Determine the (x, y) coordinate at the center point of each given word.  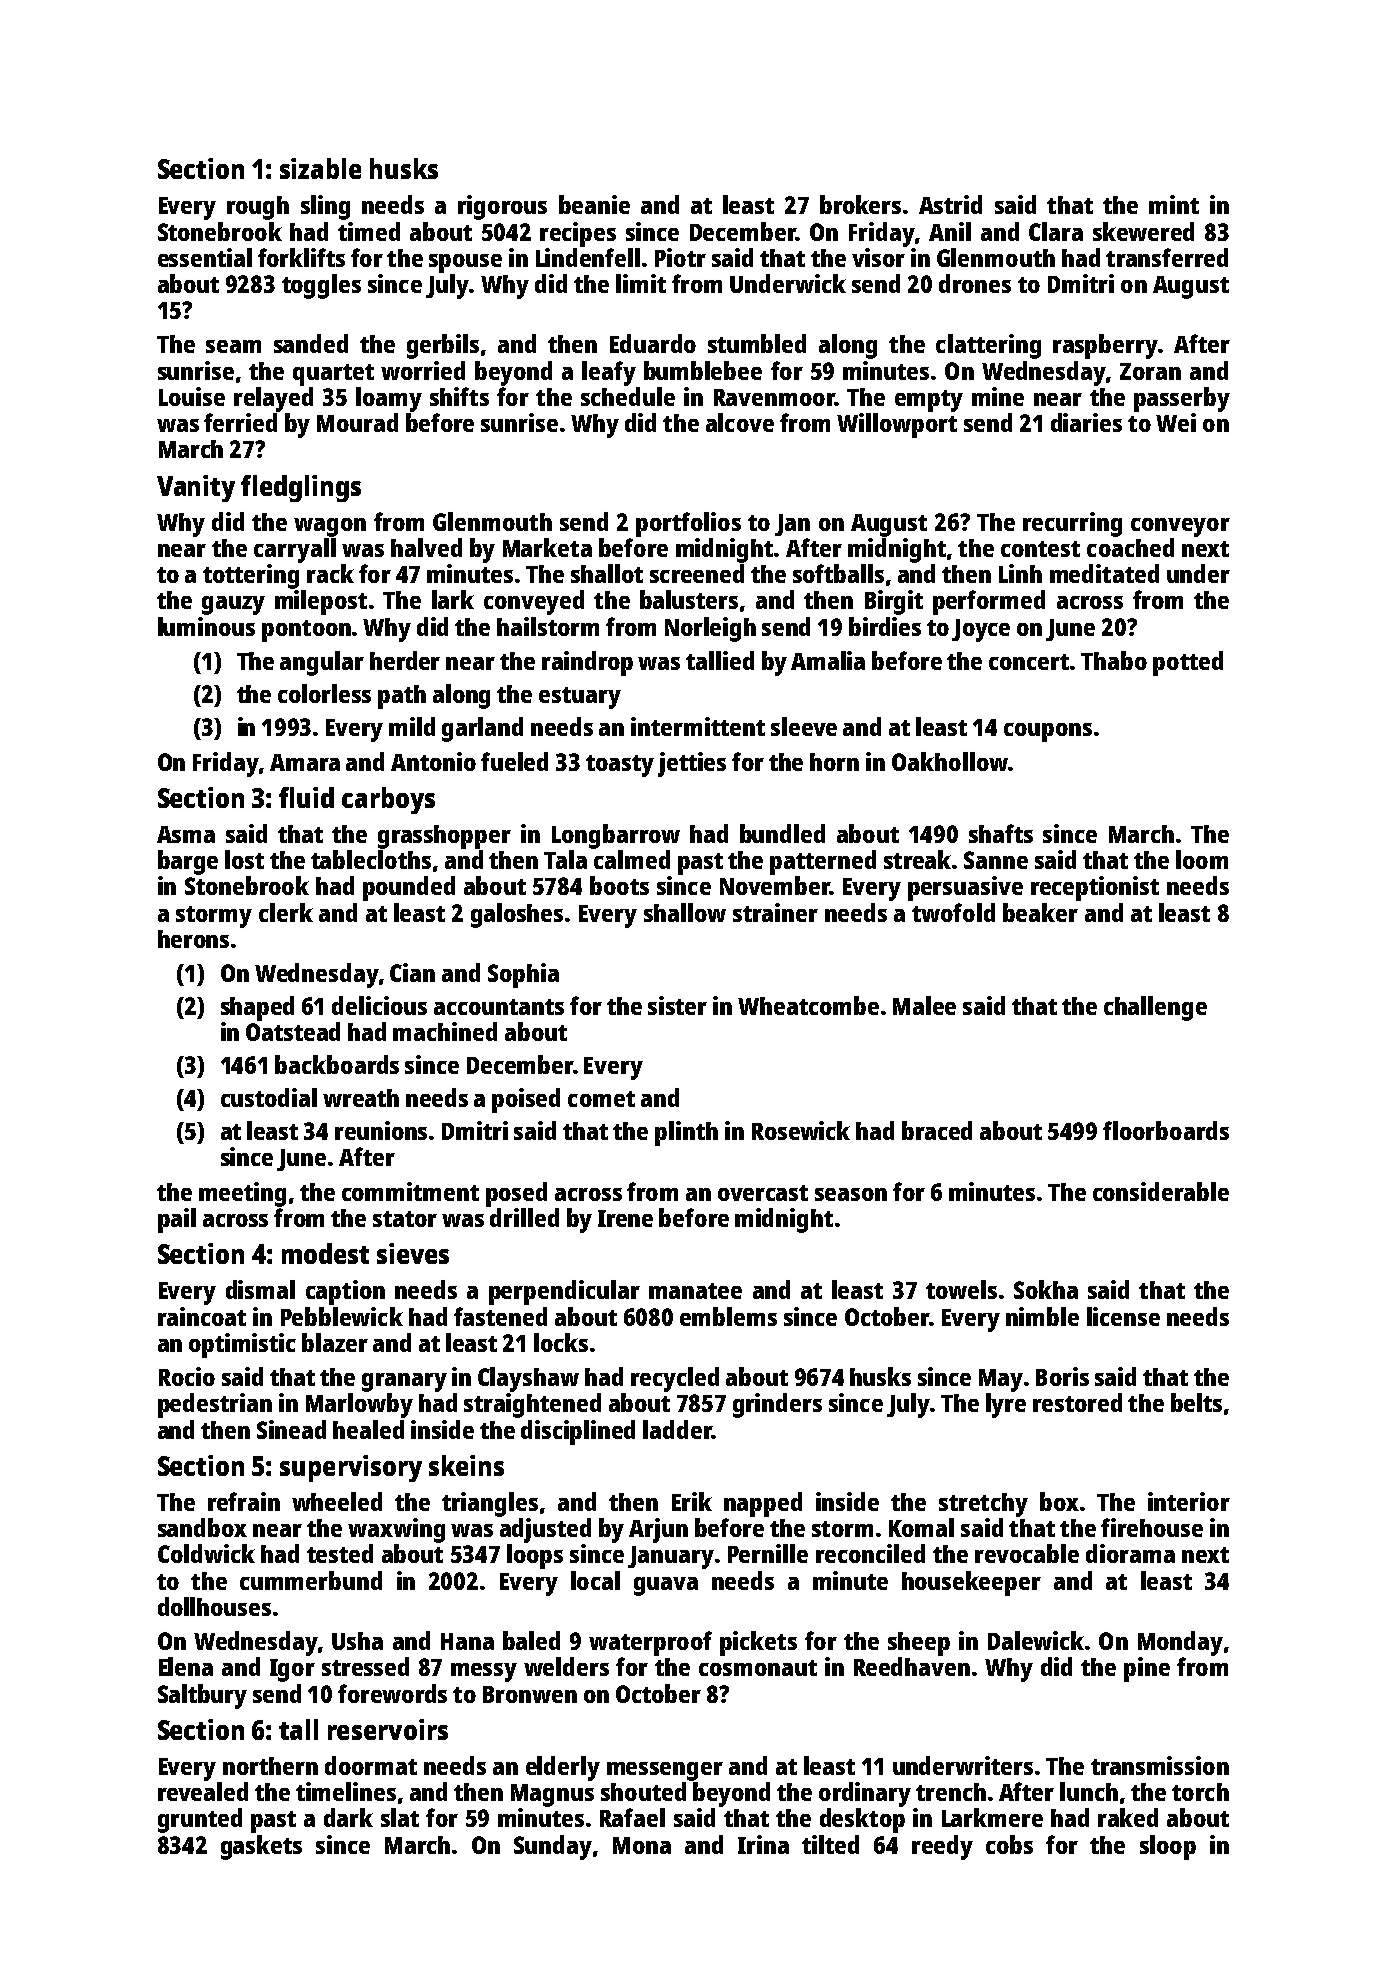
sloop (1168, 1847)
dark (348, 1817)
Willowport (897, 425)
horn (834, 762)
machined (445, 1031)
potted (1188, 663)
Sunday (553, 1847)
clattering (988, 346)
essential (205, 257)
